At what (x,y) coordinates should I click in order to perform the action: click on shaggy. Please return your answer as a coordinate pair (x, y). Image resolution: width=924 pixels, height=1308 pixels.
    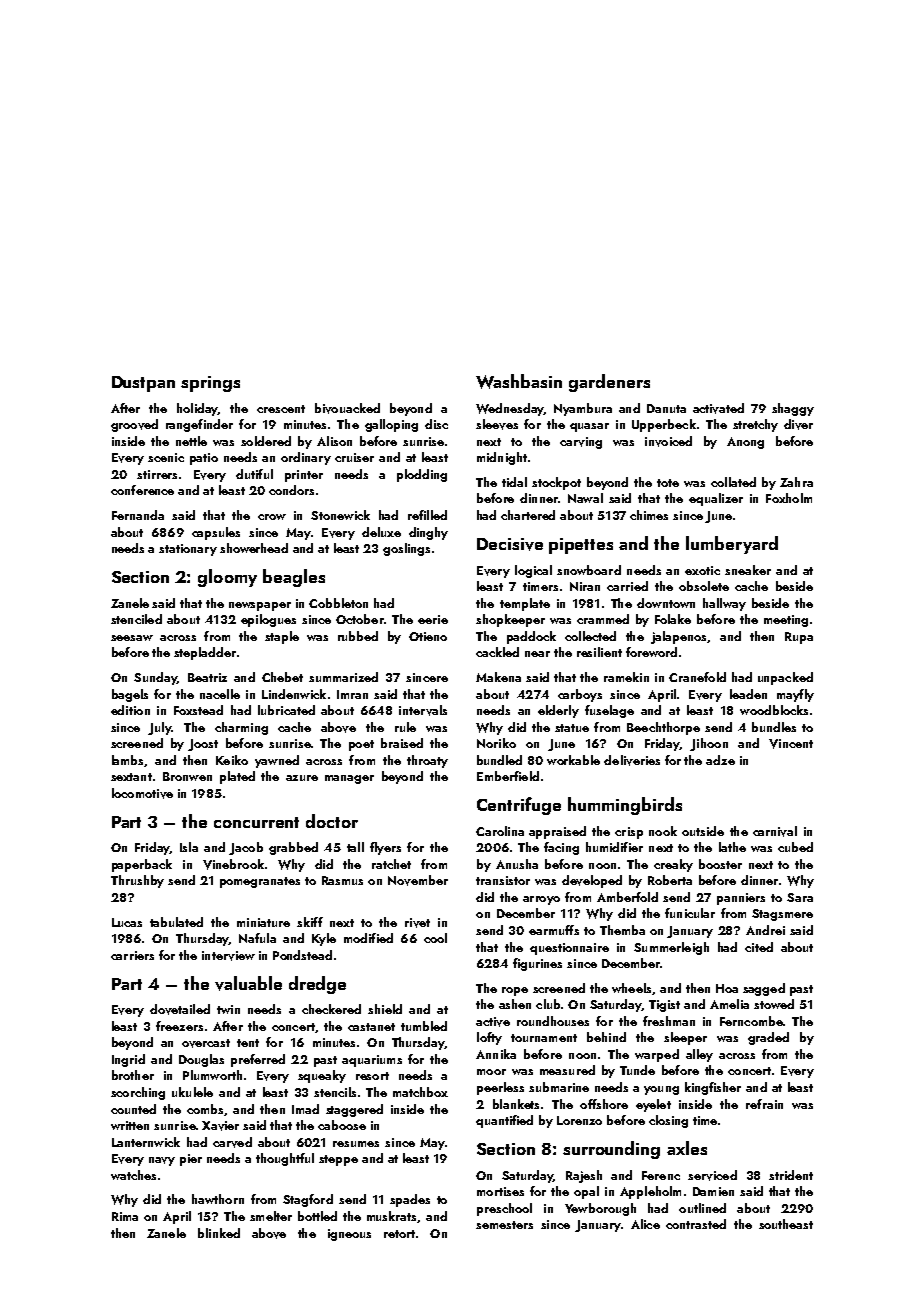
    Looking at the image, I should click on (793, 409).
